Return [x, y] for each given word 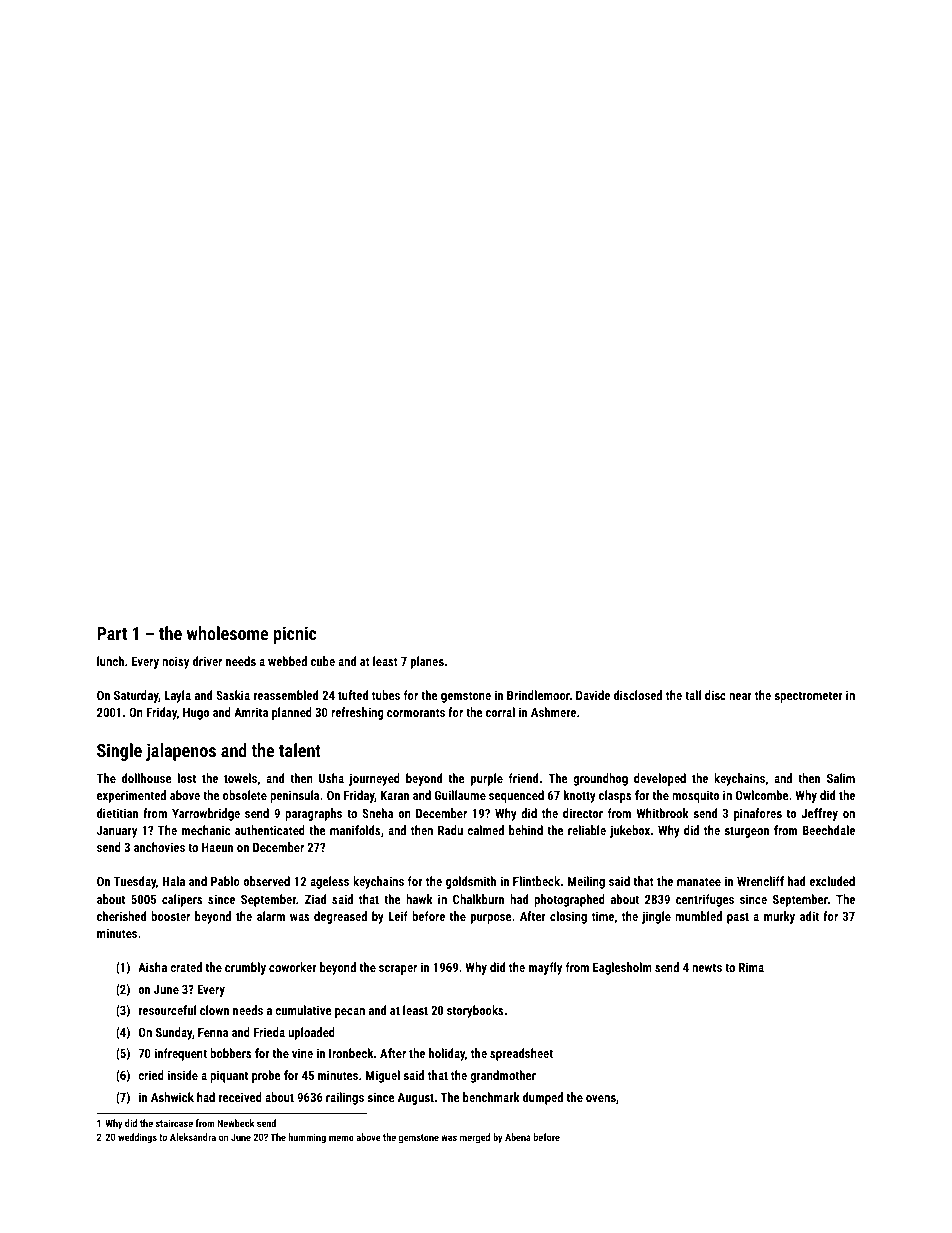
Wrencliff [760, 881]
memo [341, 1138]
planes [427, 662]
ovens [601, 1098]
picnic [295, 635]
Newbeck [235, 1123]
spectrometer [808, 697]
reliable [587, 830]
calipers [182, 900]
